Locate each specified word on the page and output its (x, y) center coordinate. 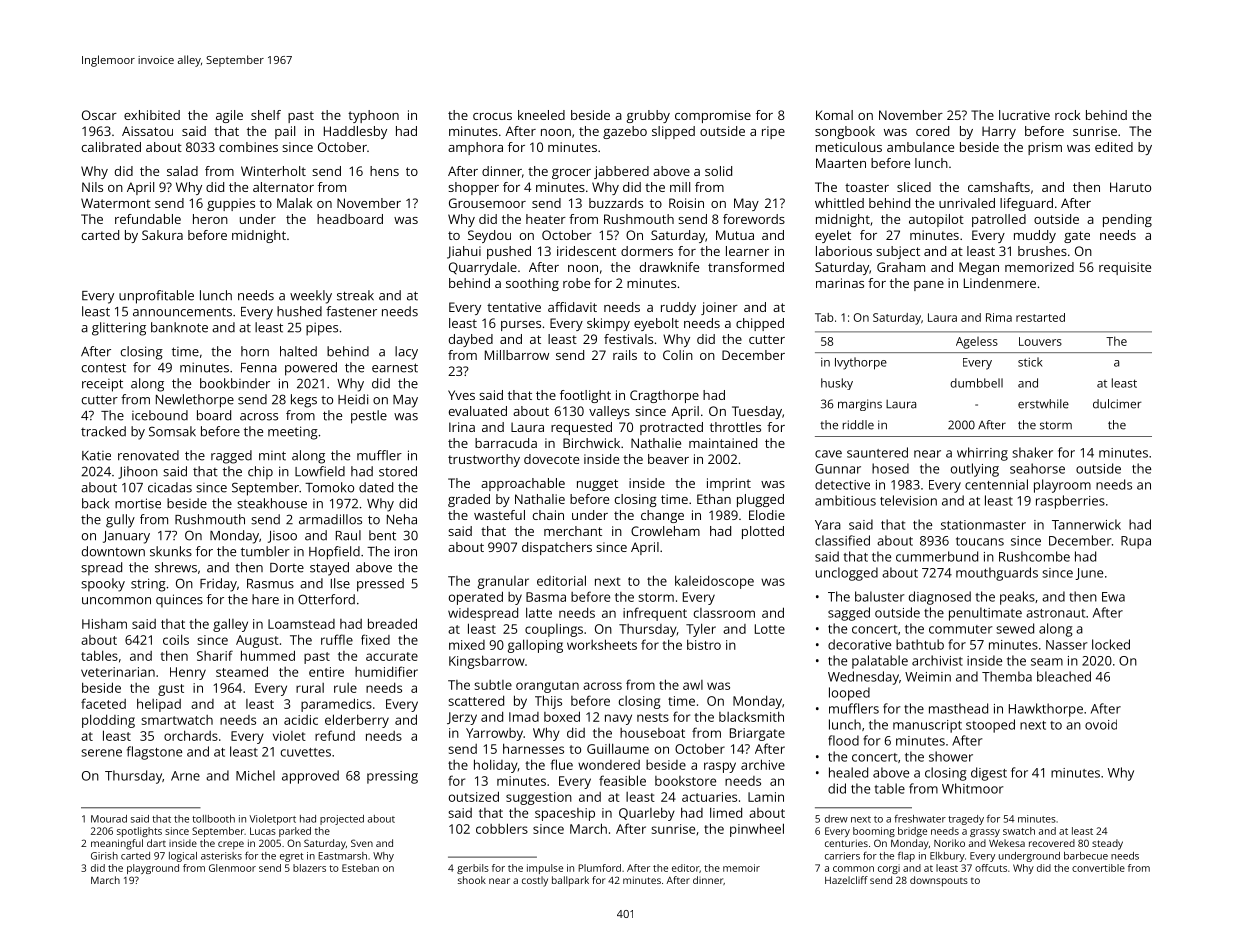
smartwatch (177, 720)
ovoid (1101, 724)
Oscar (99, 115)
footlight (585, 396)
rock (1067, 115)
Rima (999, 317)
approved (310, 777)
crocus (492, 116)
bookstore (685, 781)
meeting (293, 433)
